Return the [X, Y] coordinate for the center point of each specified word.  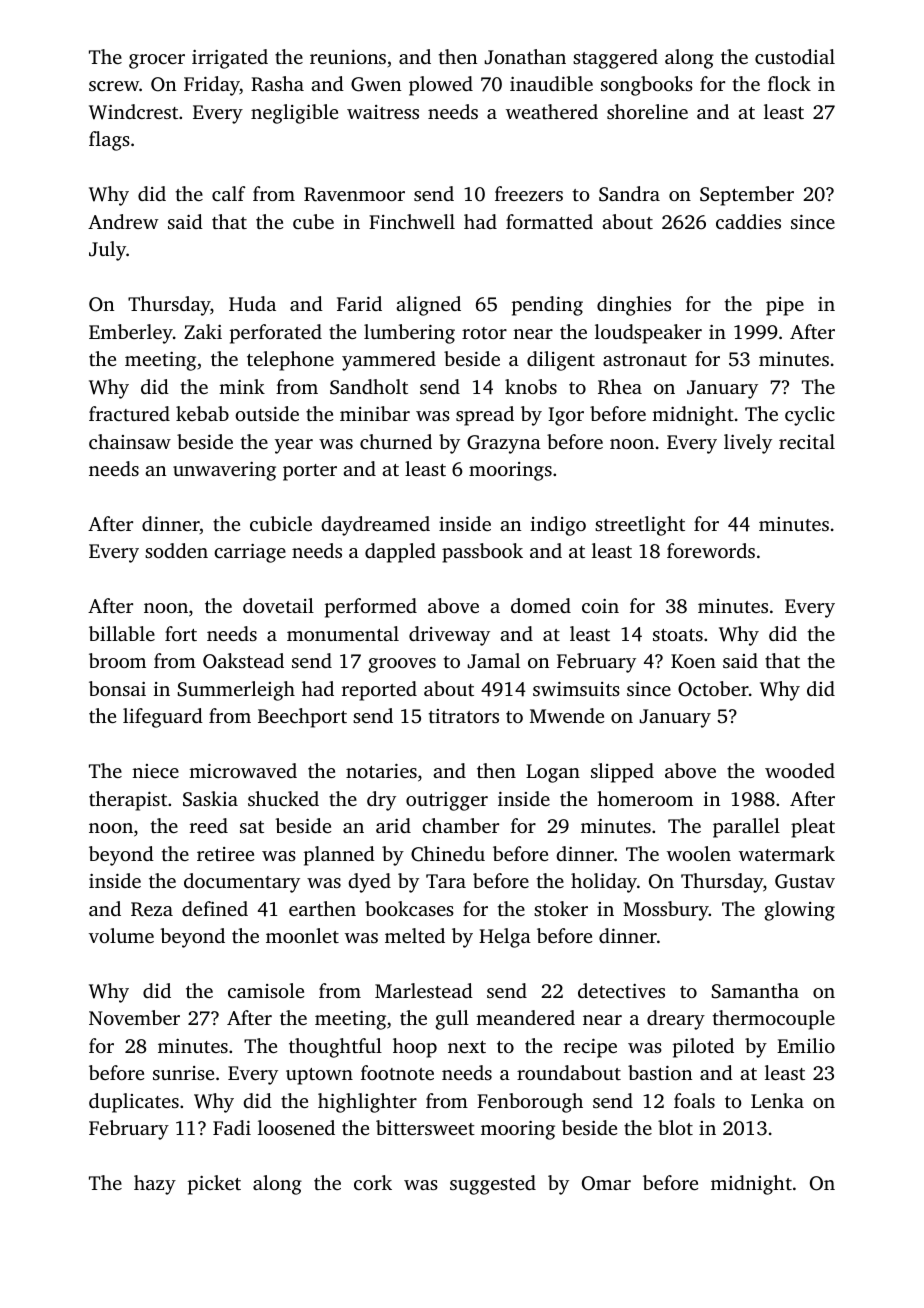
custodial [795, 56]
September [747, 196]
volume [121, 935]
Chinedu [448, 854]
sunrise [183, 1073]
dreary [676, 1020]
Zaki [203, 331]
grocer [157, 61]
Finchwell [412, 221]
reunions [348, 57]
